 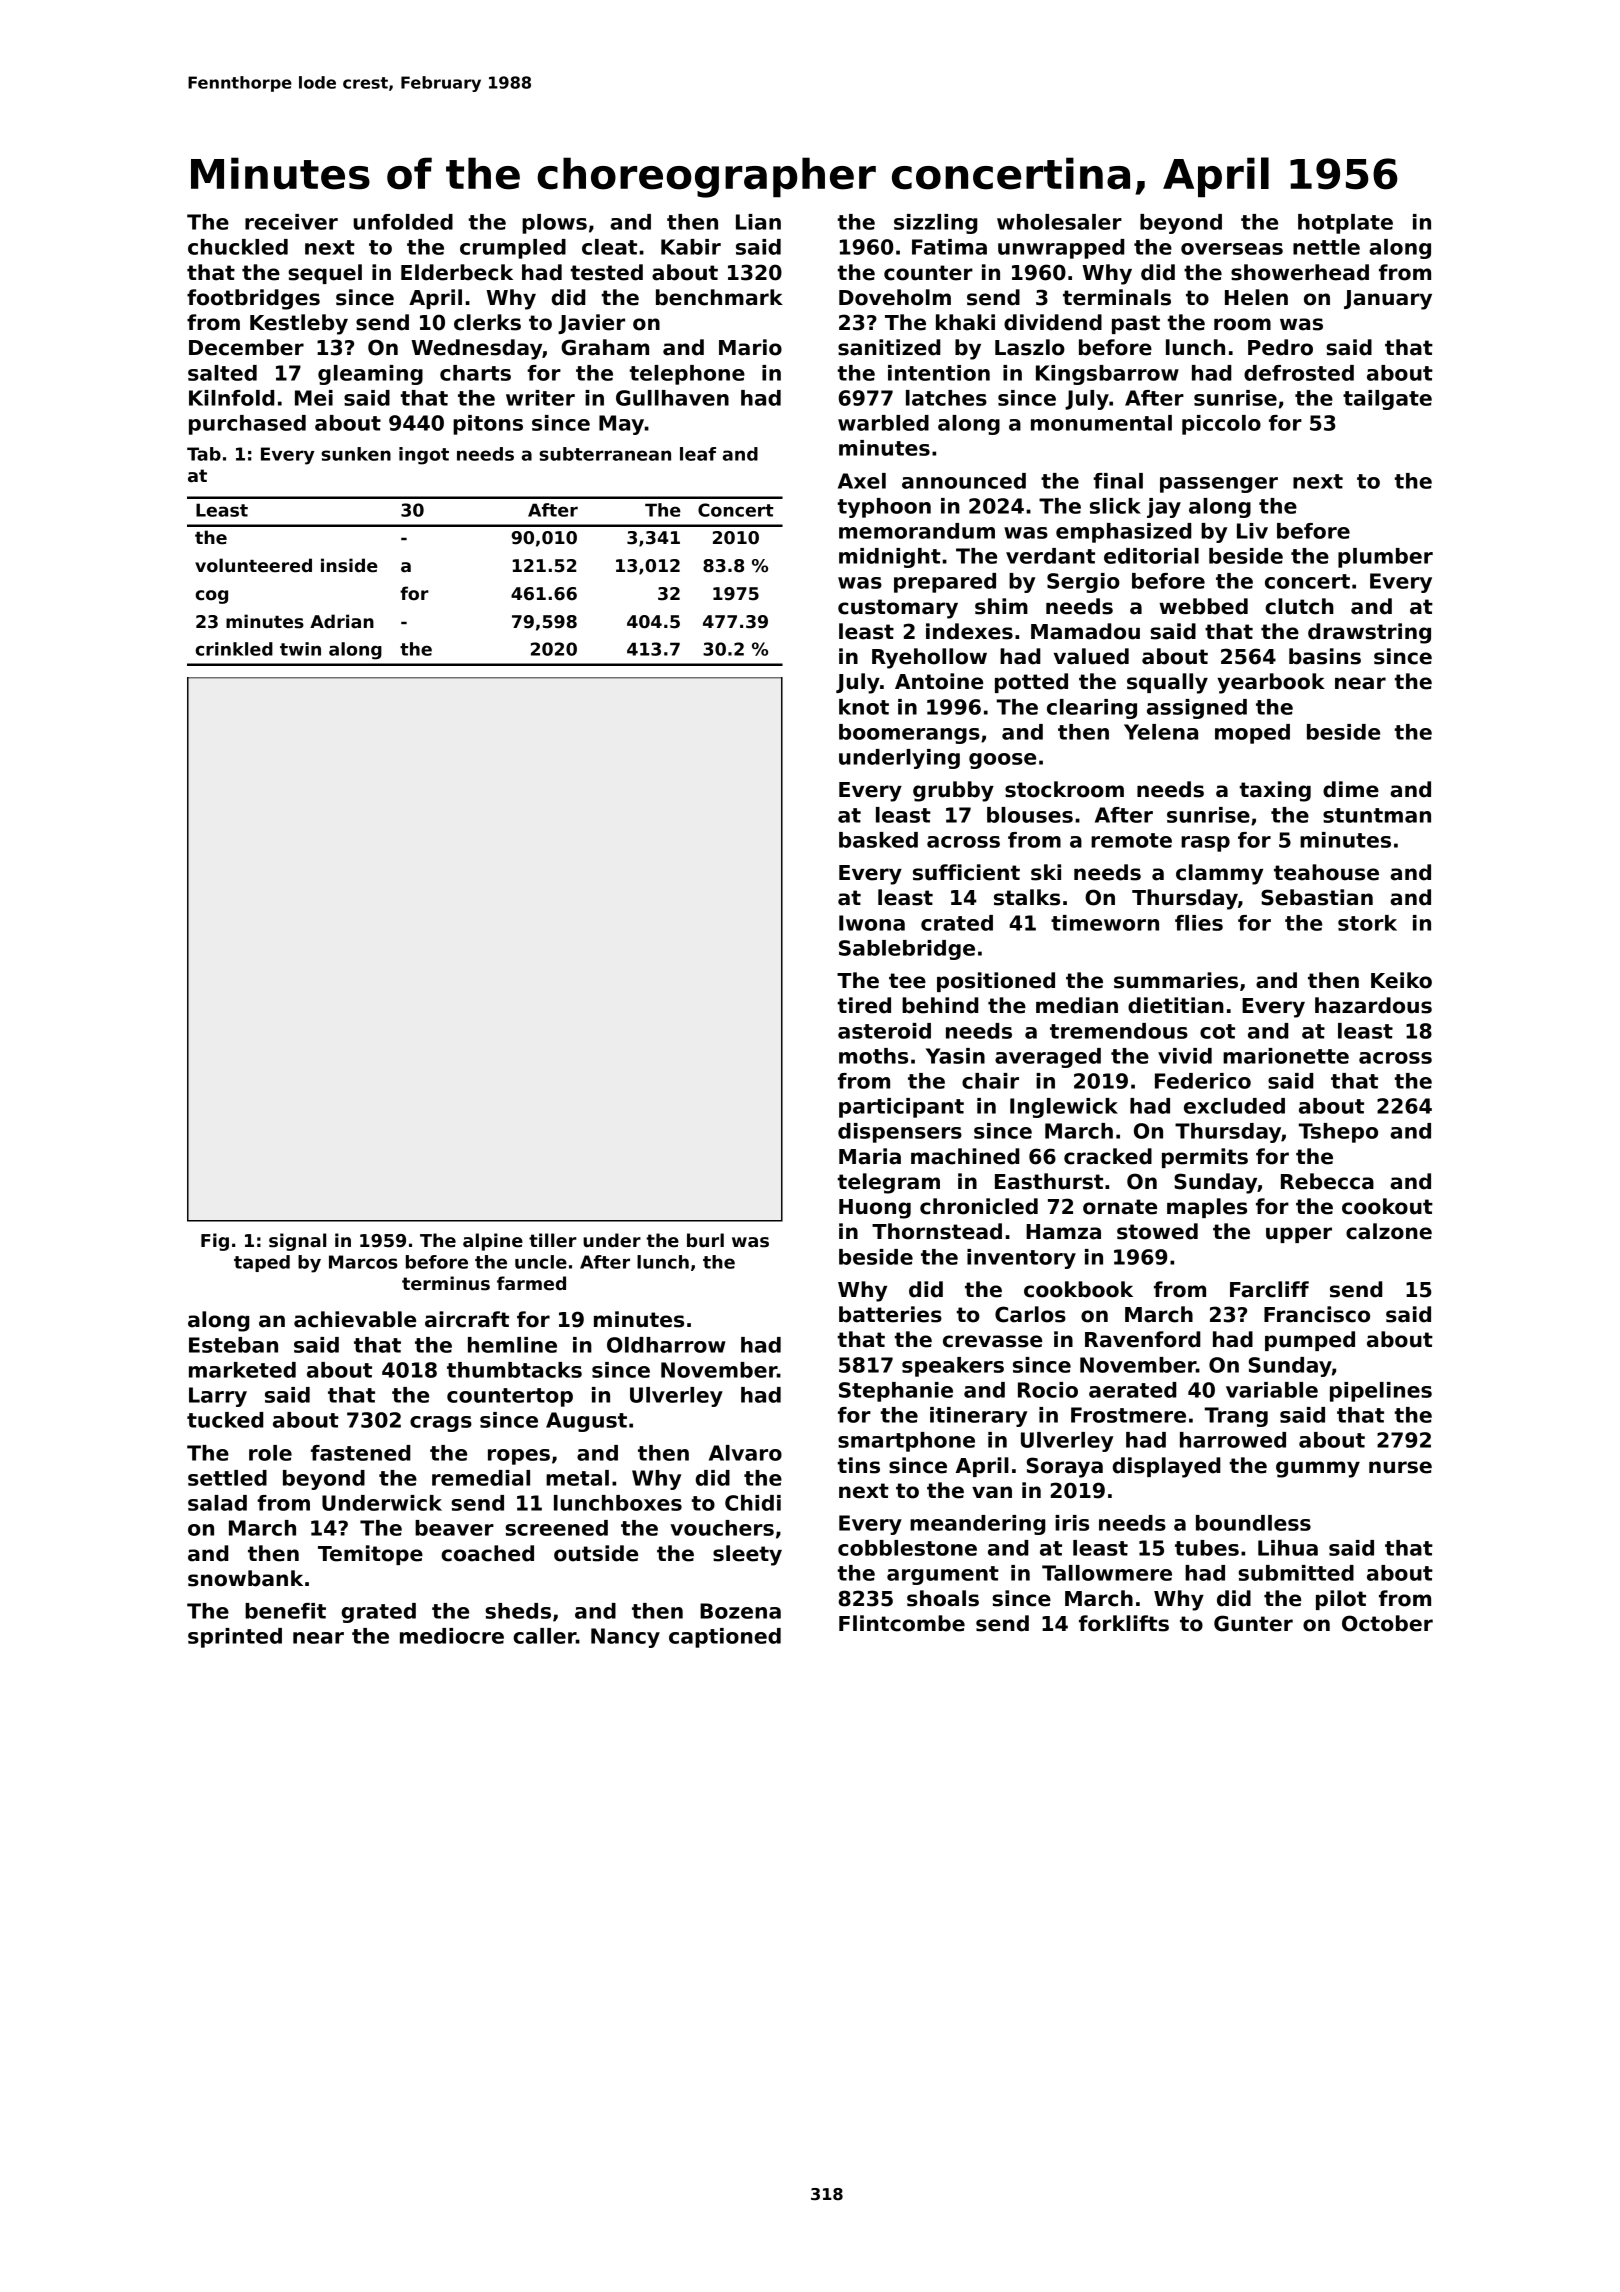 What do you see at coordinates (403, 222) in the screenshot?
I see `unfolded` at bounding box center [403, 222].
